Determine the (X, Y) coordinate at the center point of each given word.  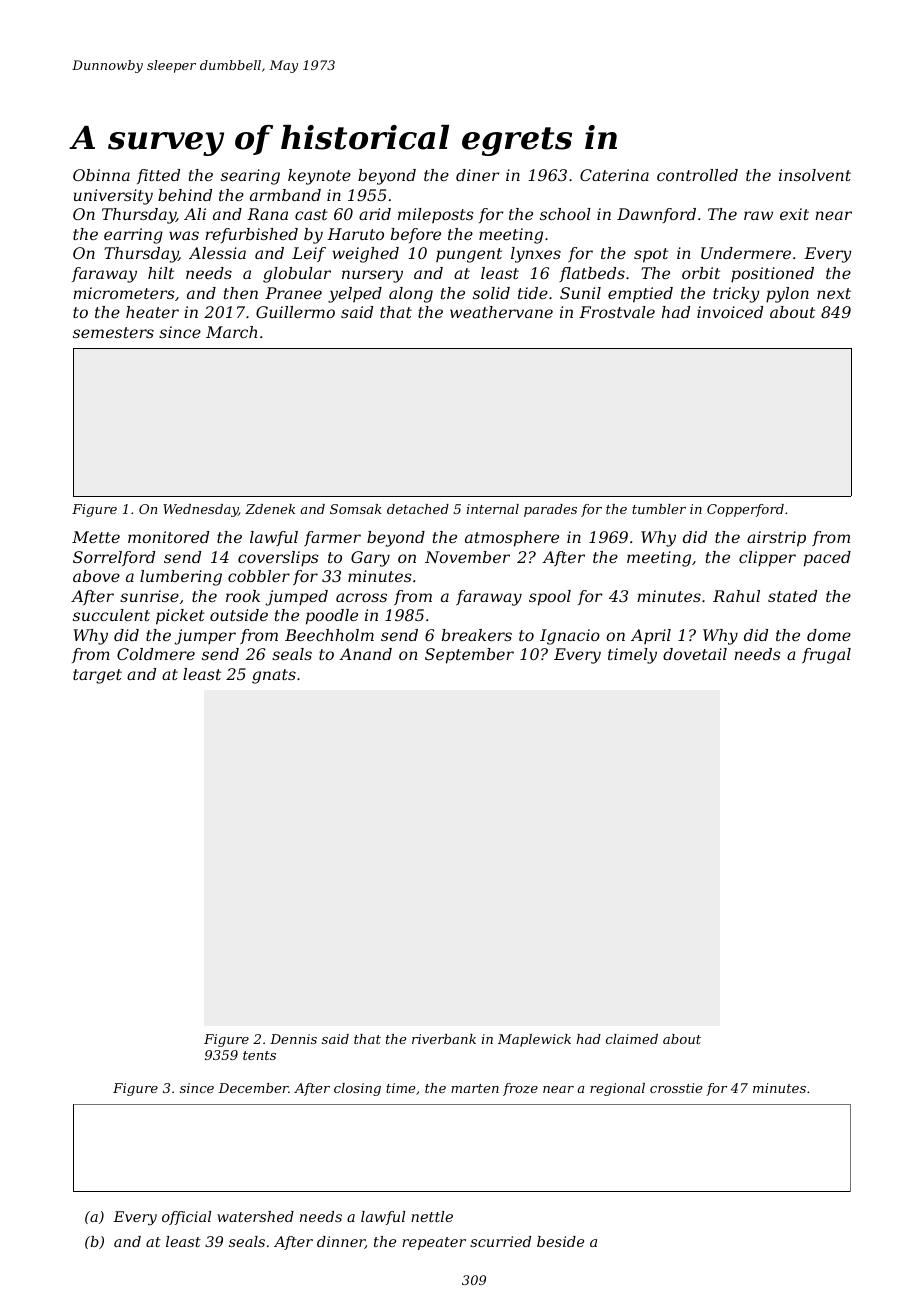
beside (560, 1241)
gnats (274, 676)
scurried (500, 1241)
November (467, 557)
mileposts (436, 215)
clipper (767, 559)
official (186, 1218)
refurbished (251, 235)
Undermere (746, 253)
